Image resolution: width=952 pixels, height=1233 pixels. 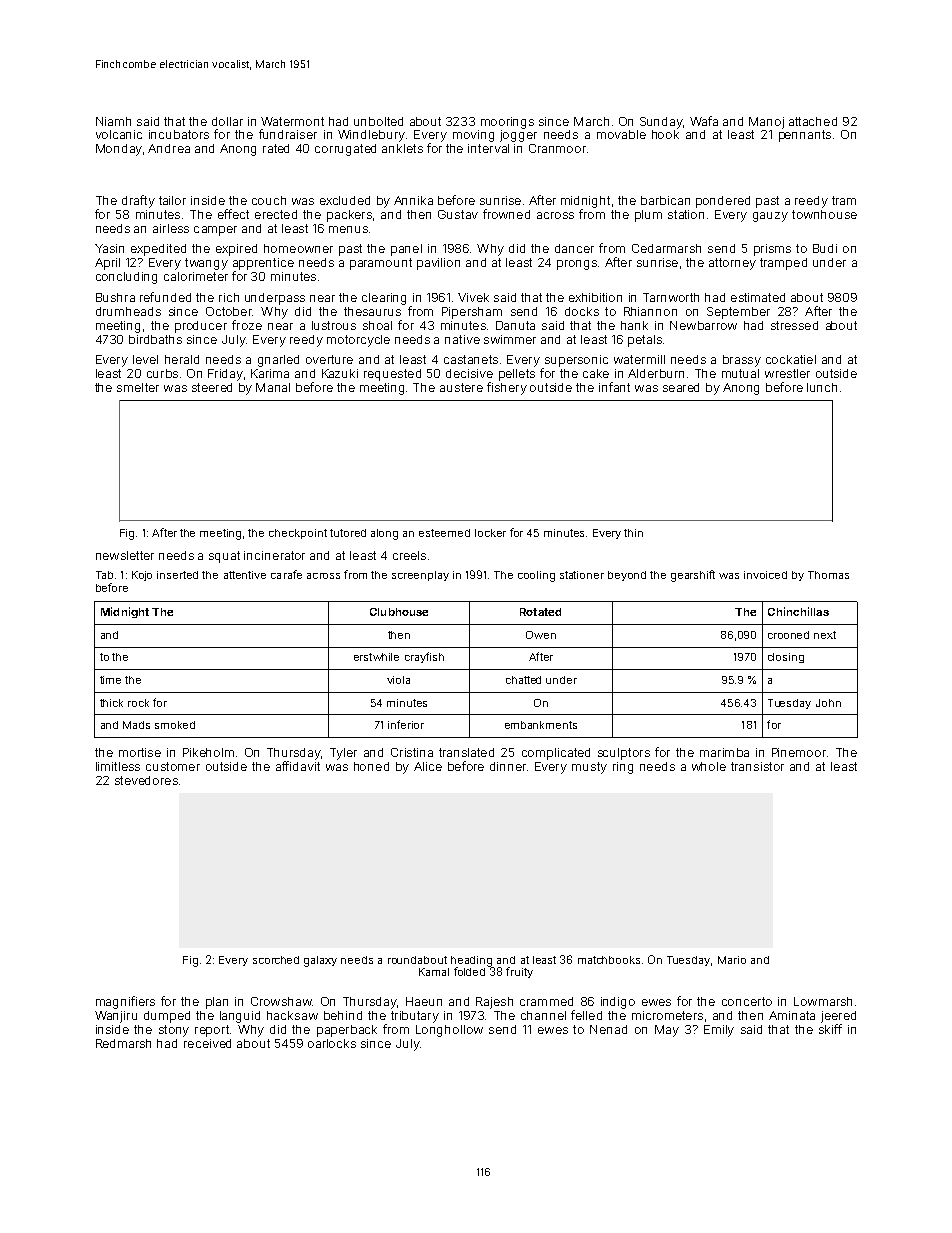 I want to click on attached, so click(x=813, y=121).
